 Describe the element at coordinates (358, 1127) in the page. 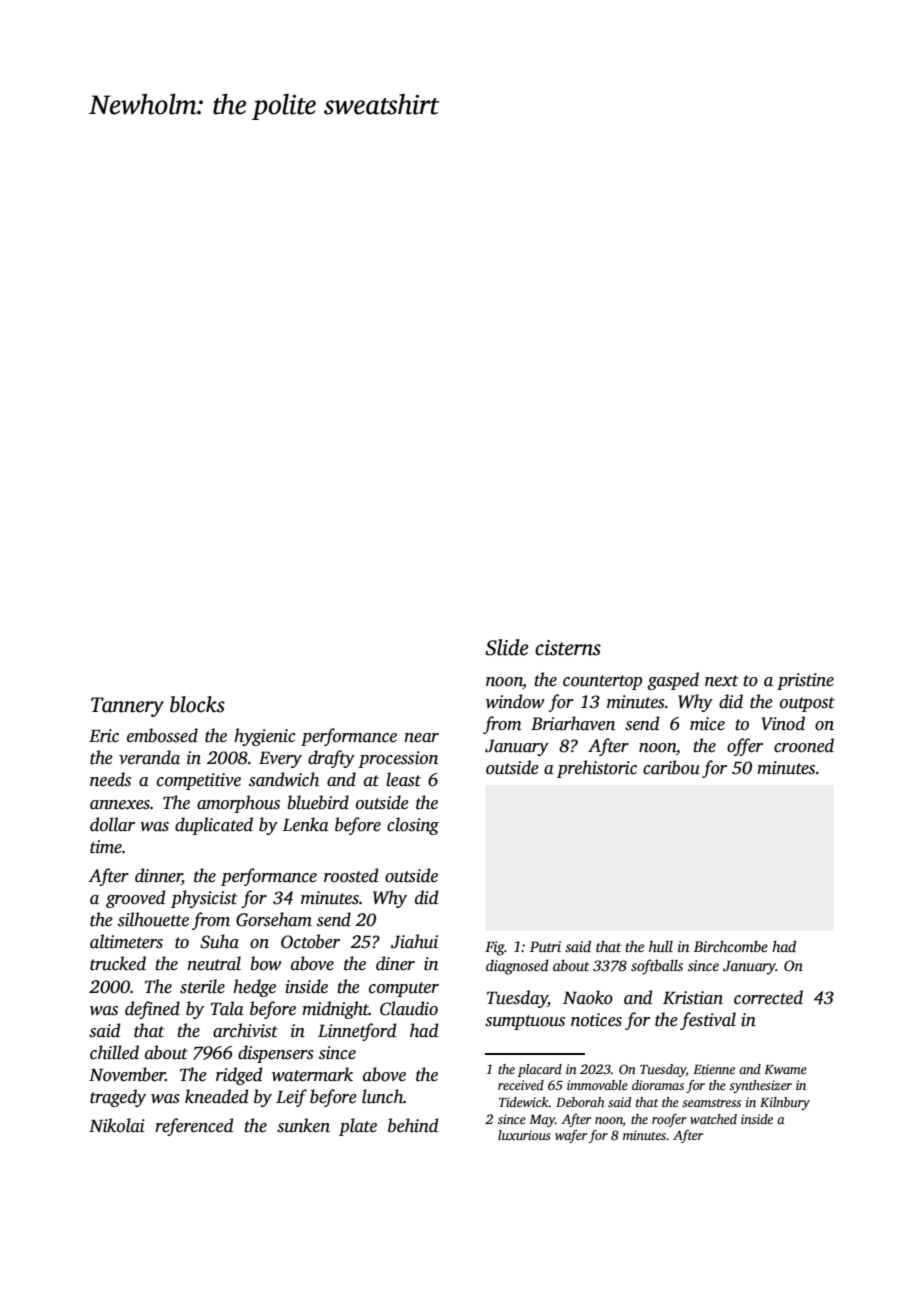

I see `plate` at that location.
